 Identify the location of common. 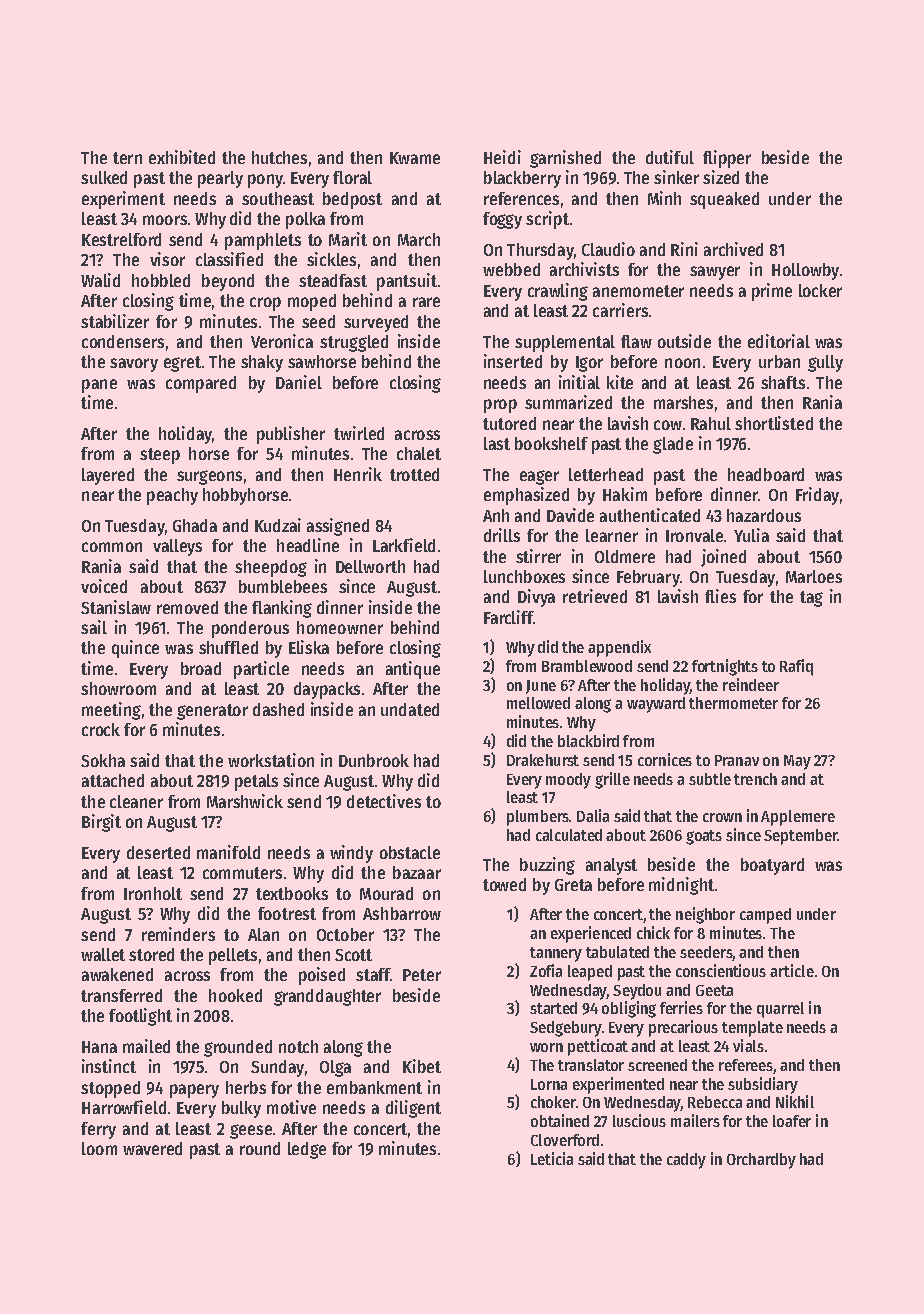
(112, 547).
